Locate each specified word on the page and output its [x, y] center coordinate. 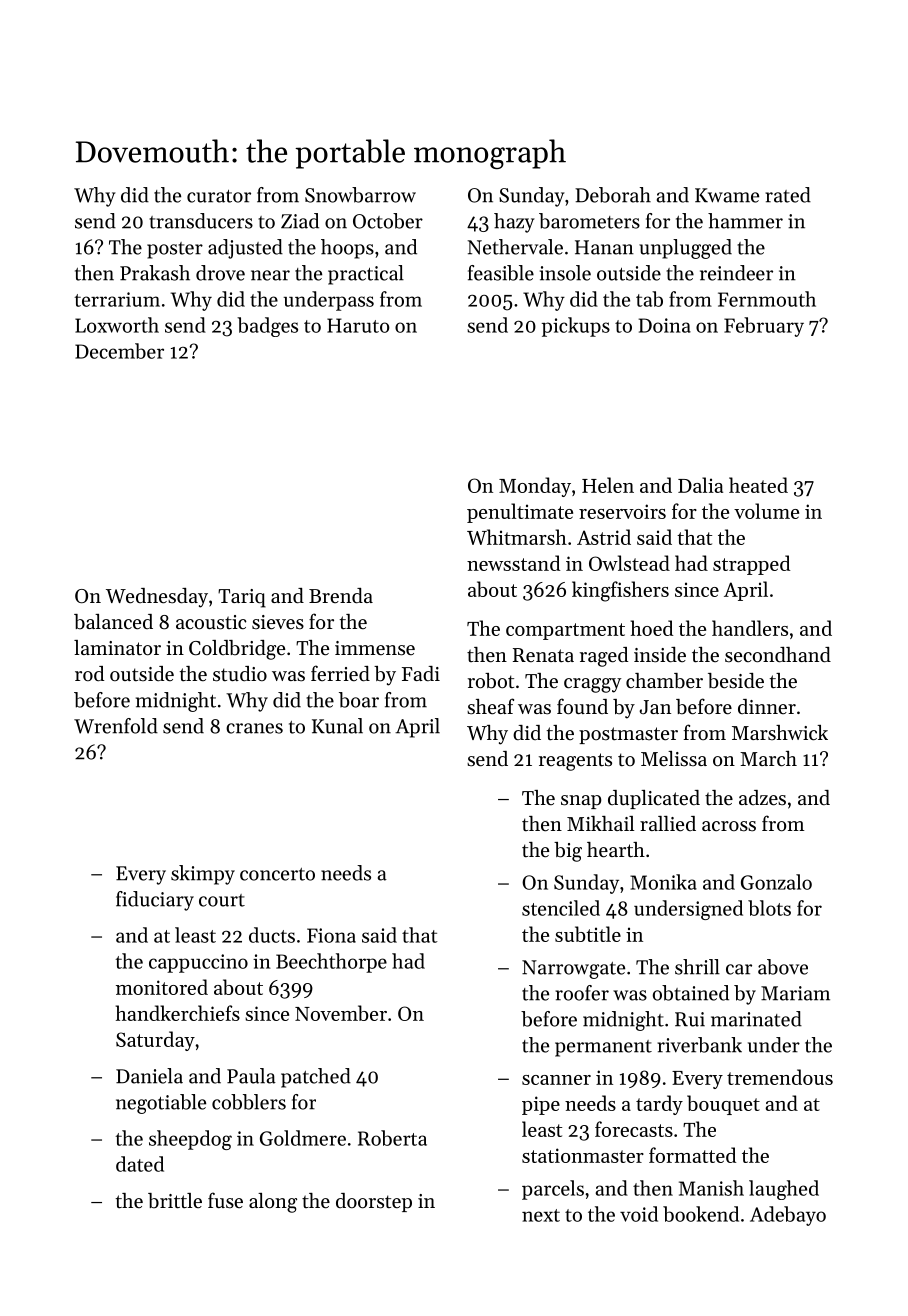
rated [788, 195]
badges [267, 327]
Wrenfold [116, 726]
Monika [663, 882]
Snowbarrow [360, 195]
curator [219, 196]
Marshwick [780, 733]
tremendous [780, 1077]
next [541, 1215]
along [273, 1203]
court [222, 900]
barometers [589, 221]
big [568, 852]
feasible [501, 273]
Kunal [337, 726]
